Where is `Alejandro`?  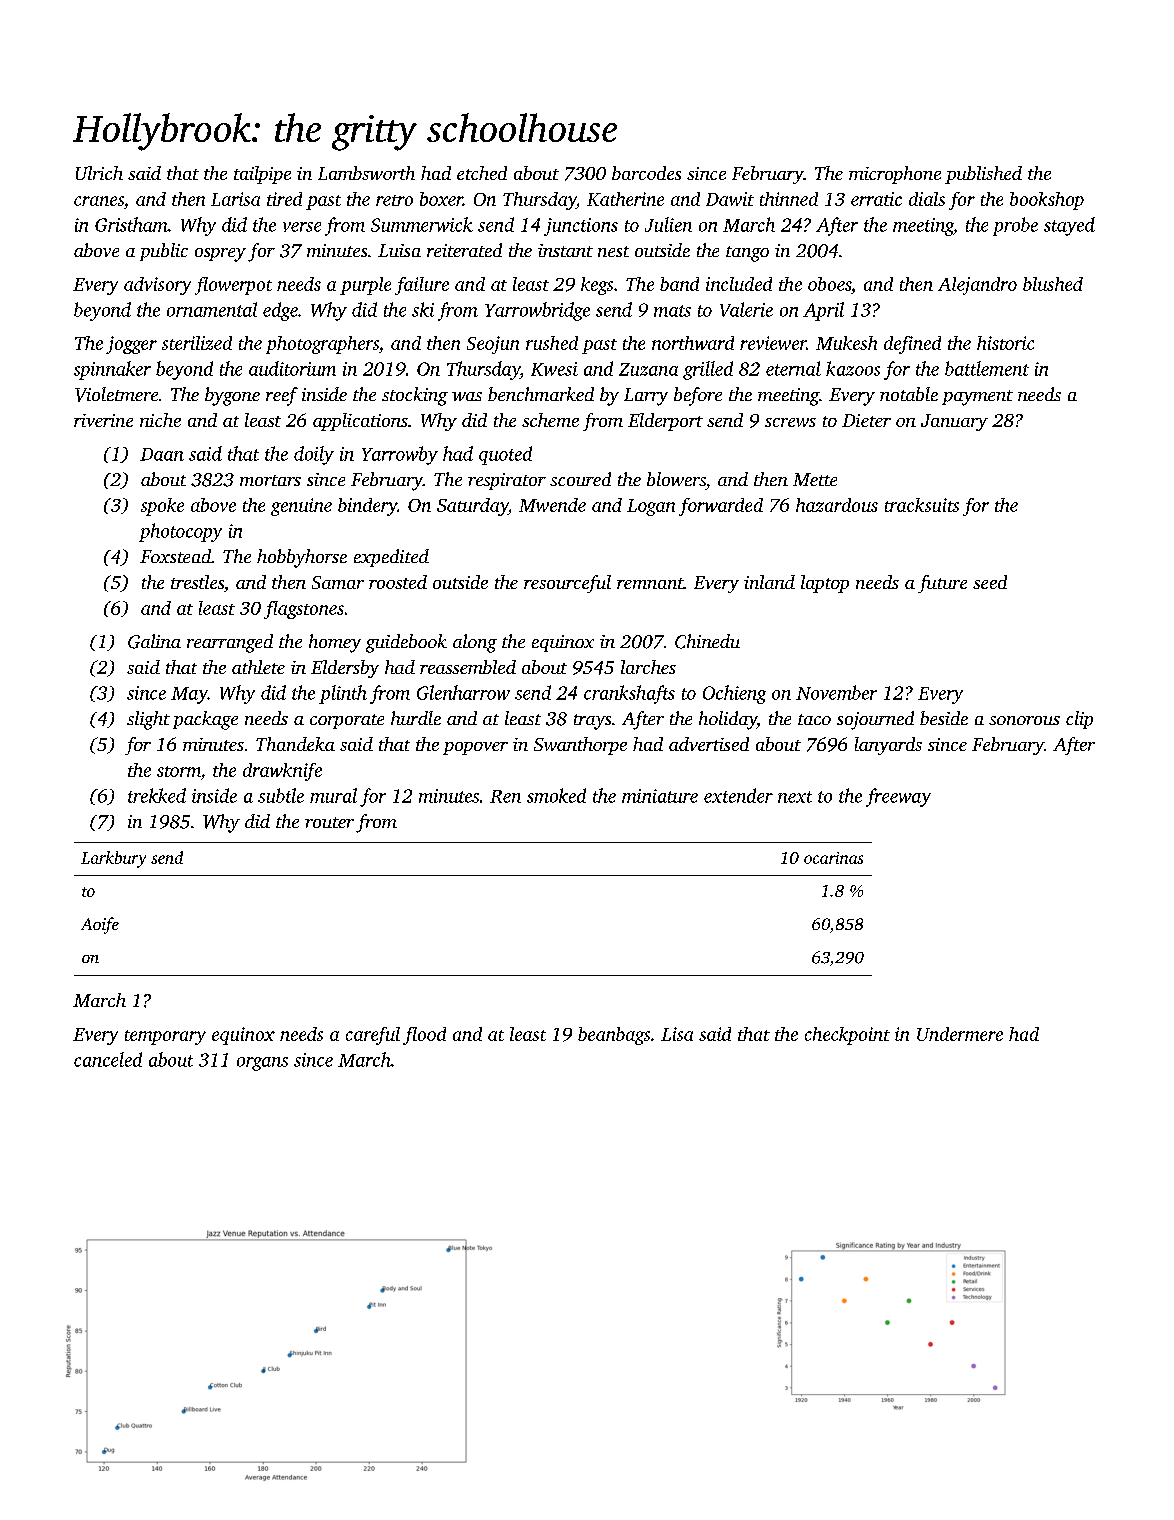 Alejandro is located at coordinates (977, 286).
